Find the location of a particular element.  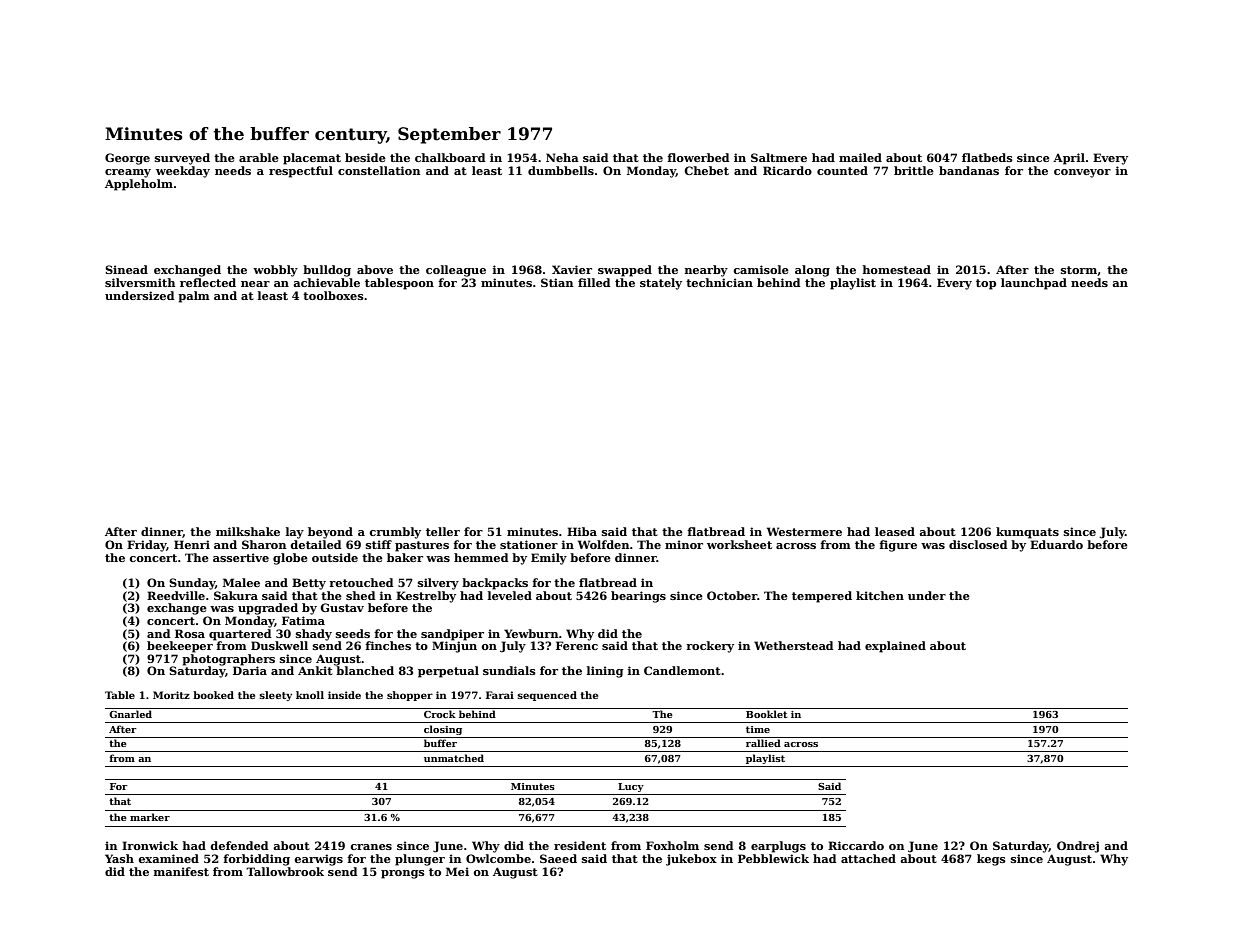

backpacks is located at coordinates (495, 584).
